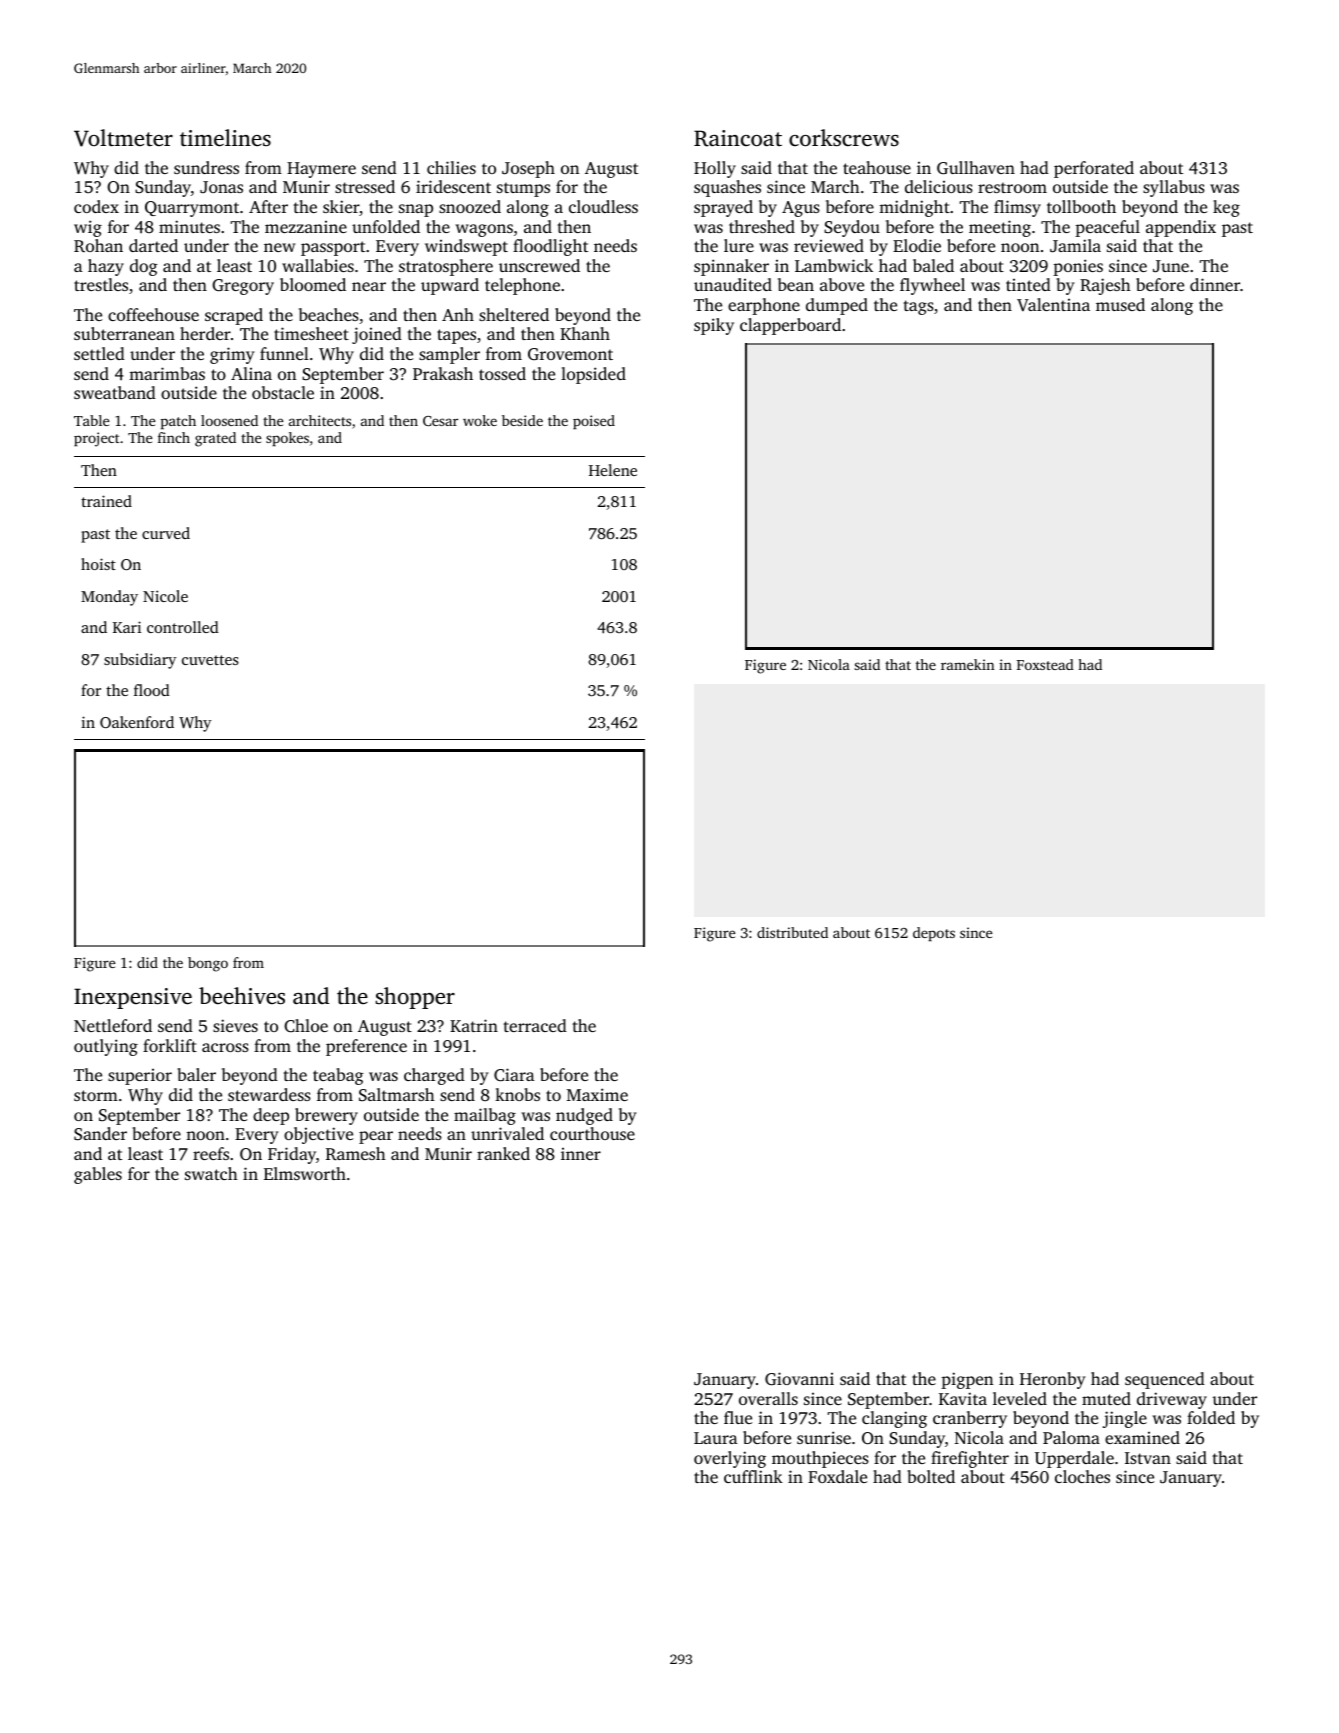 The height and width of the image is (1733, 1339). What do you see at coordinates (799, 1379) in the image?
I see `Giovanni` at bounding box center [799, 1379].
